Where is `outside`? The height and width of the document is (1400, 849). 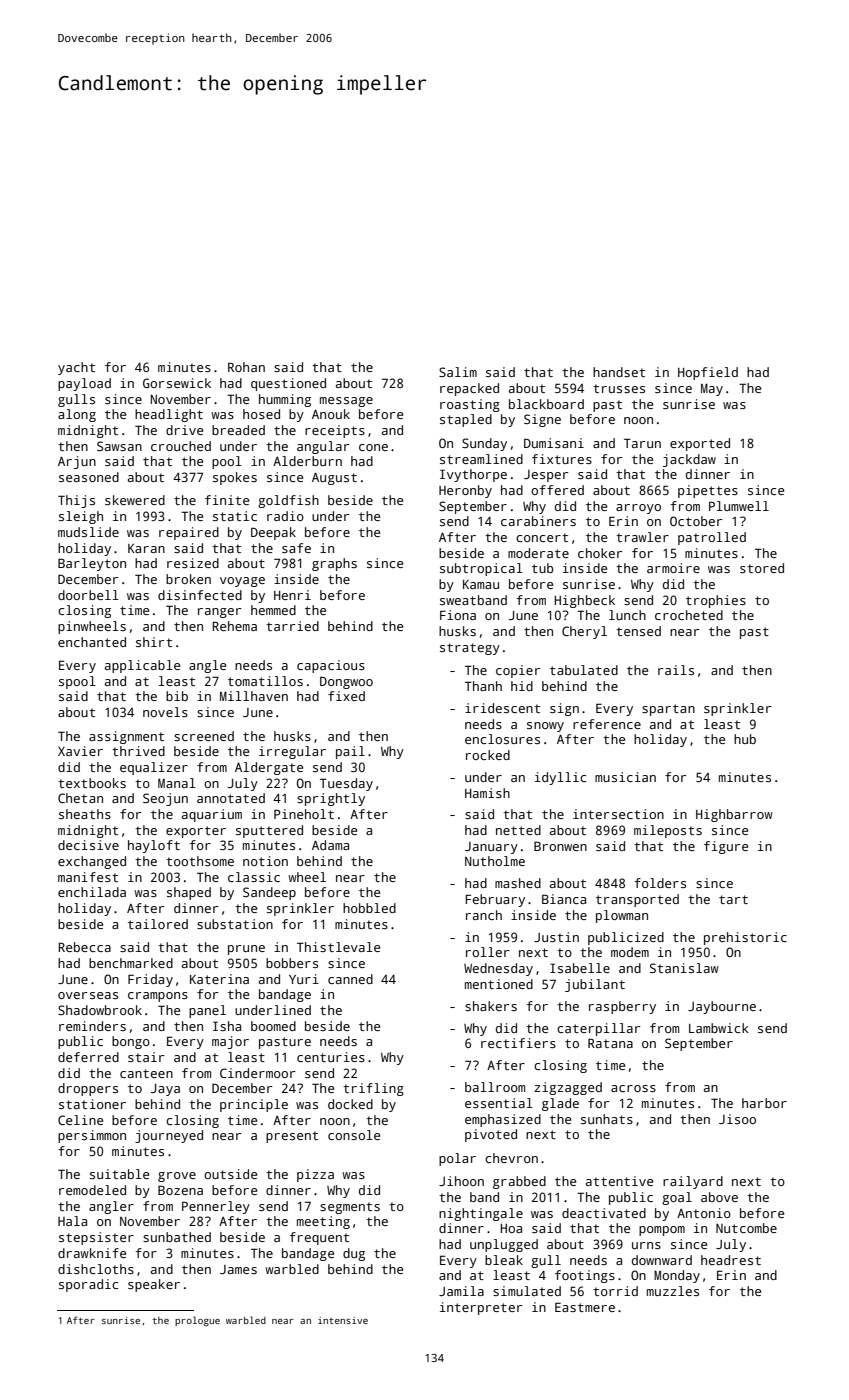 outside is located at coordinates (230, 1174).
